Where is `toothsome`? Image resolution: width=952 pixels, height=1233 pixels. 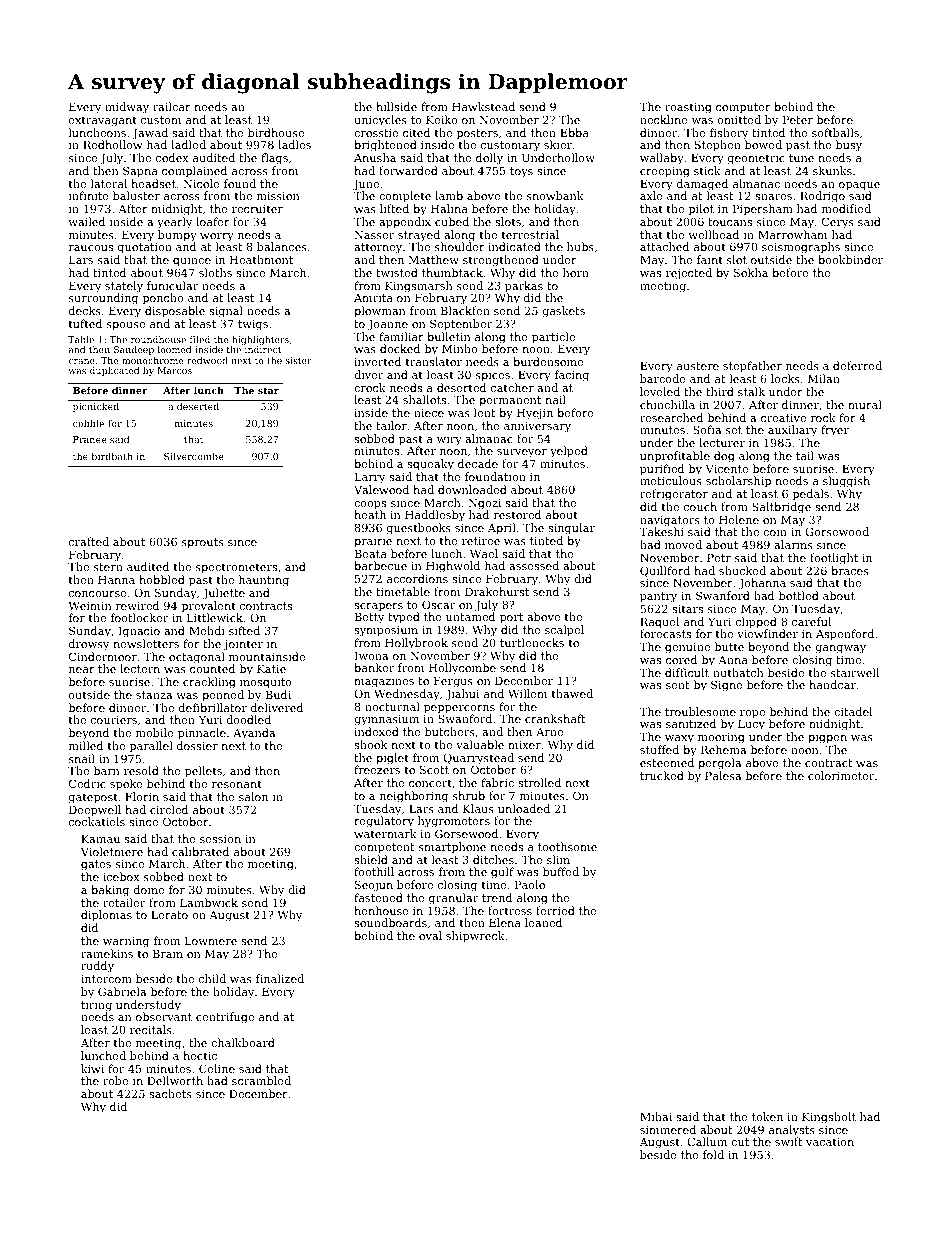
toothsome is located at coordinates (567, 846).
